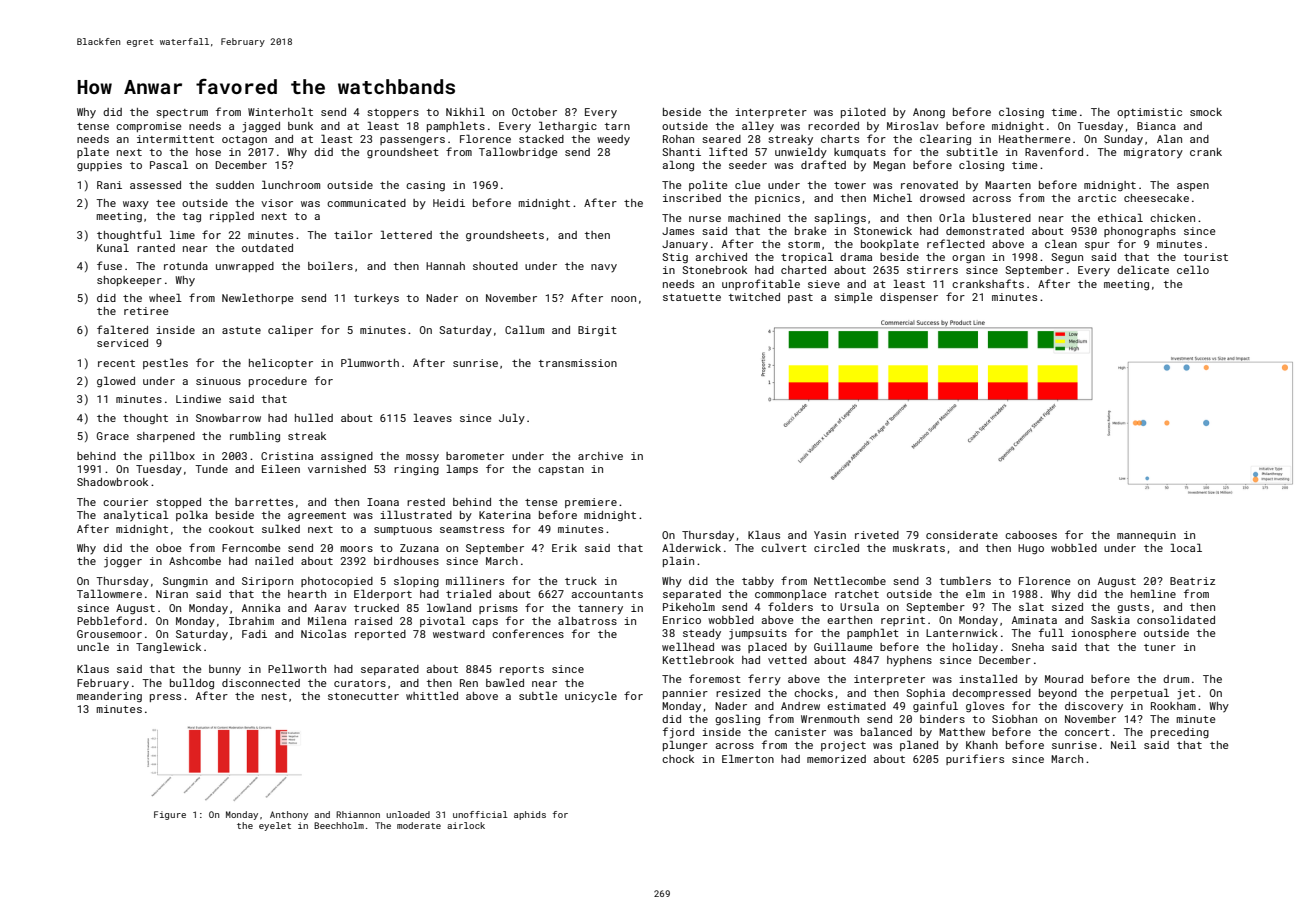  What do you see at coordinates (1031, 606) in the screenshot?
I see `slat` at bounding box center [1031, 606].
